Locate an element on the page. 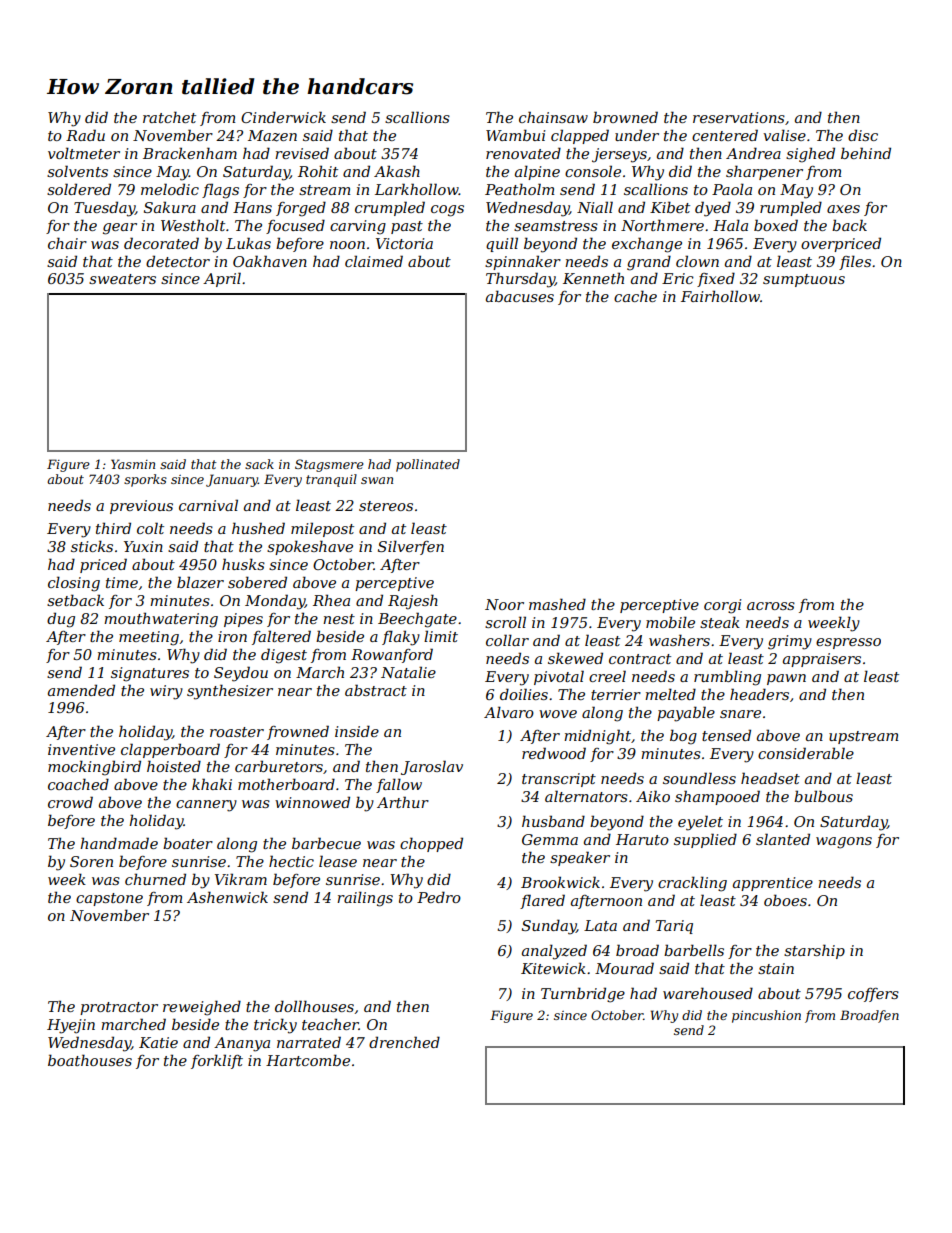 The height and width of the page is (1233, 952). pollinated is located at coordinates (428, 465).
